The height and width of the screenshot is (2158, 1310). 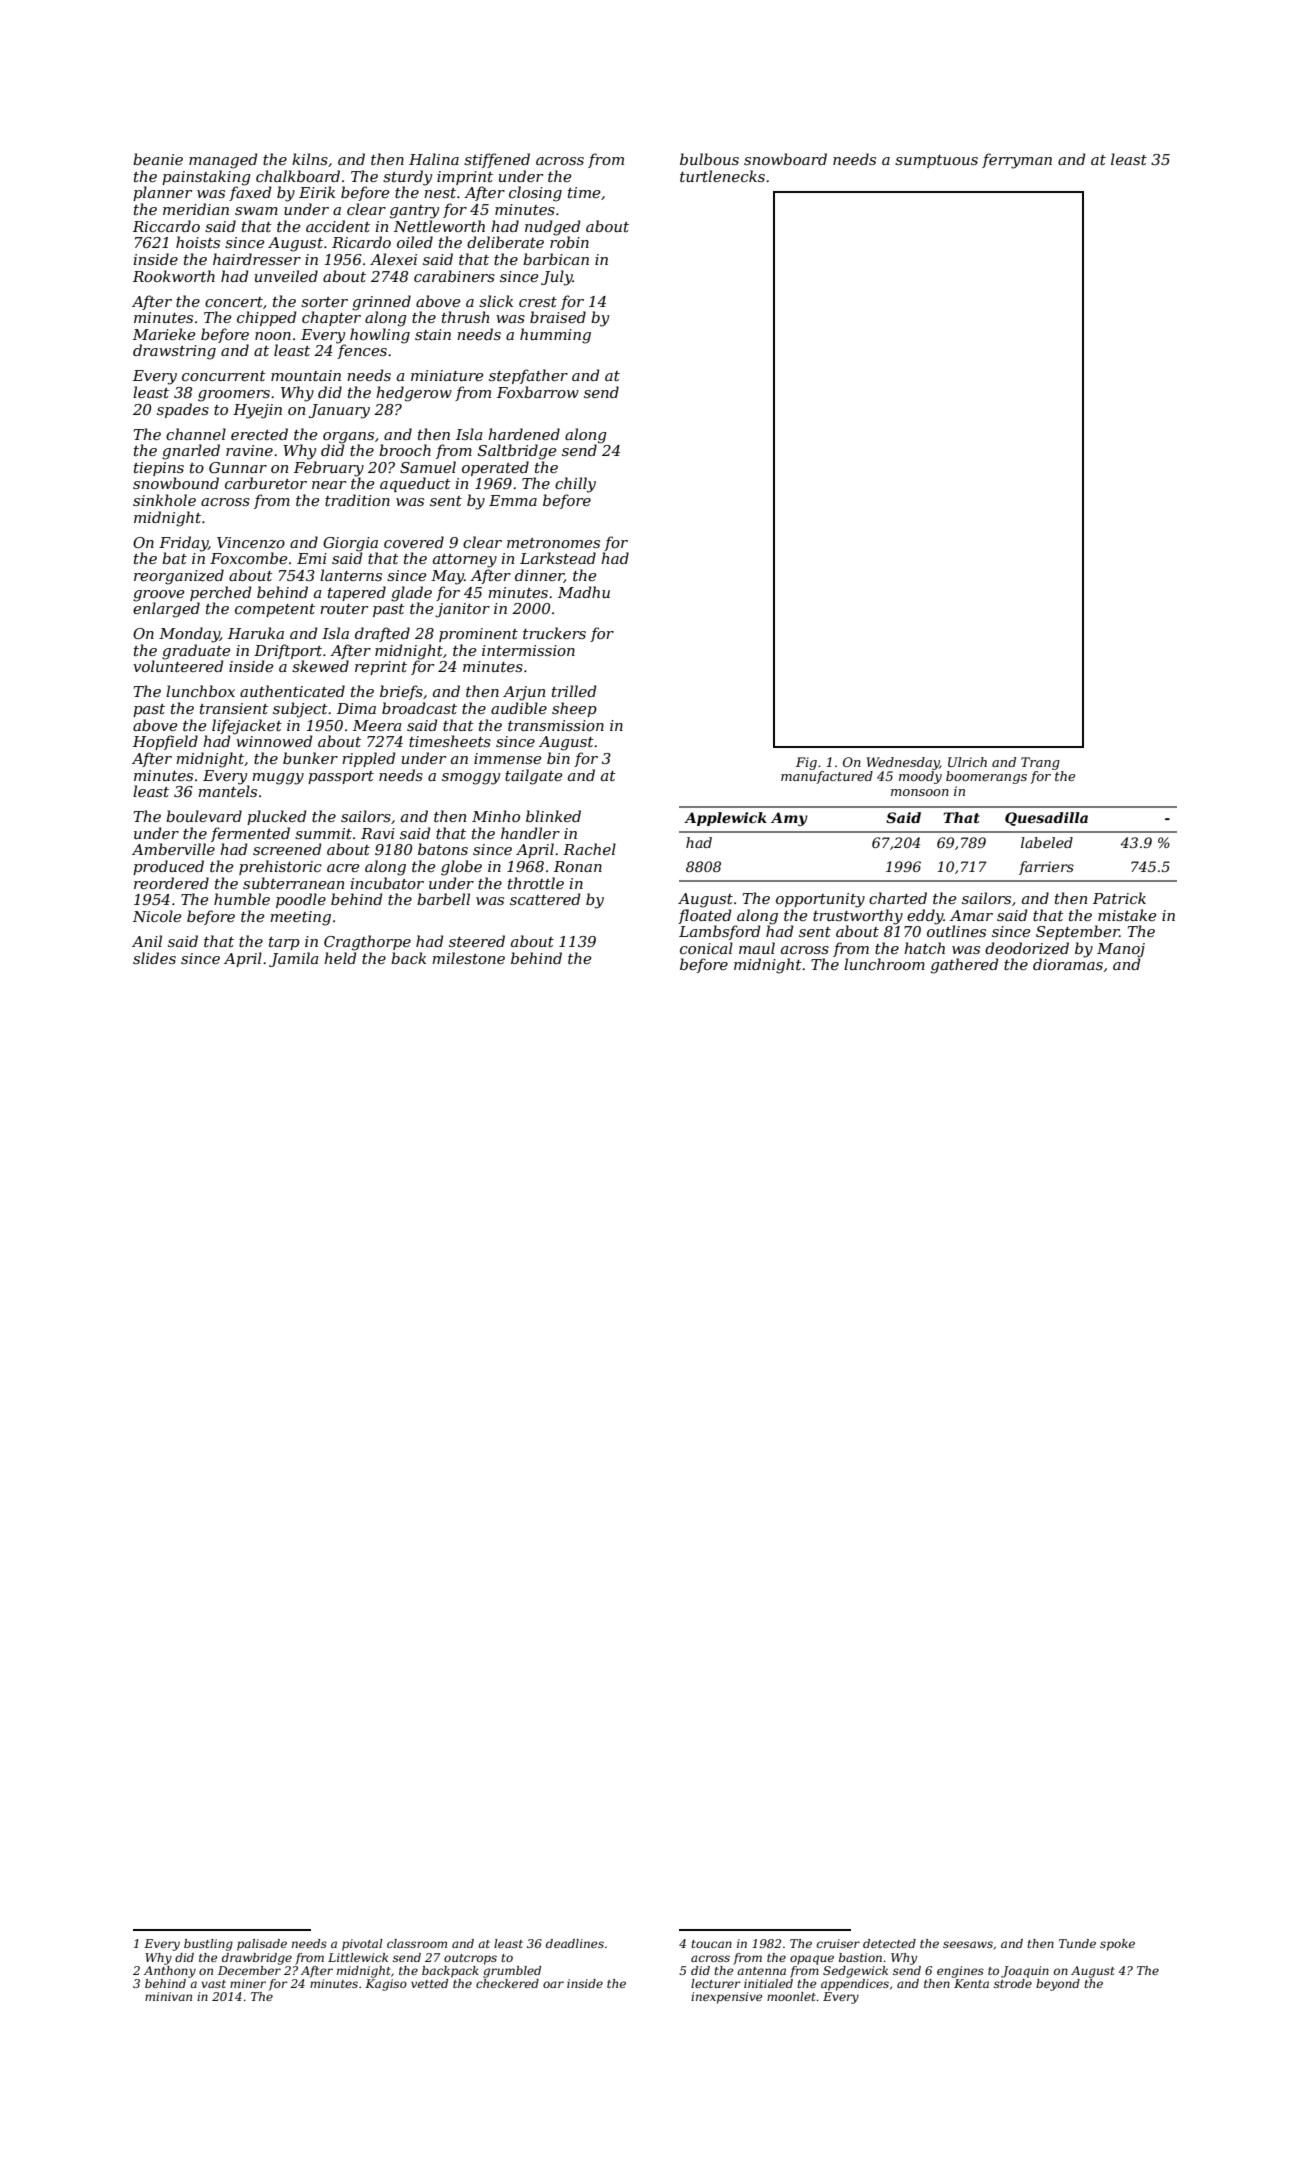 What do you see at coordinates (1068, 964) in the screenshot?
I see `dioramas` at bounding box center [1068, 964].
